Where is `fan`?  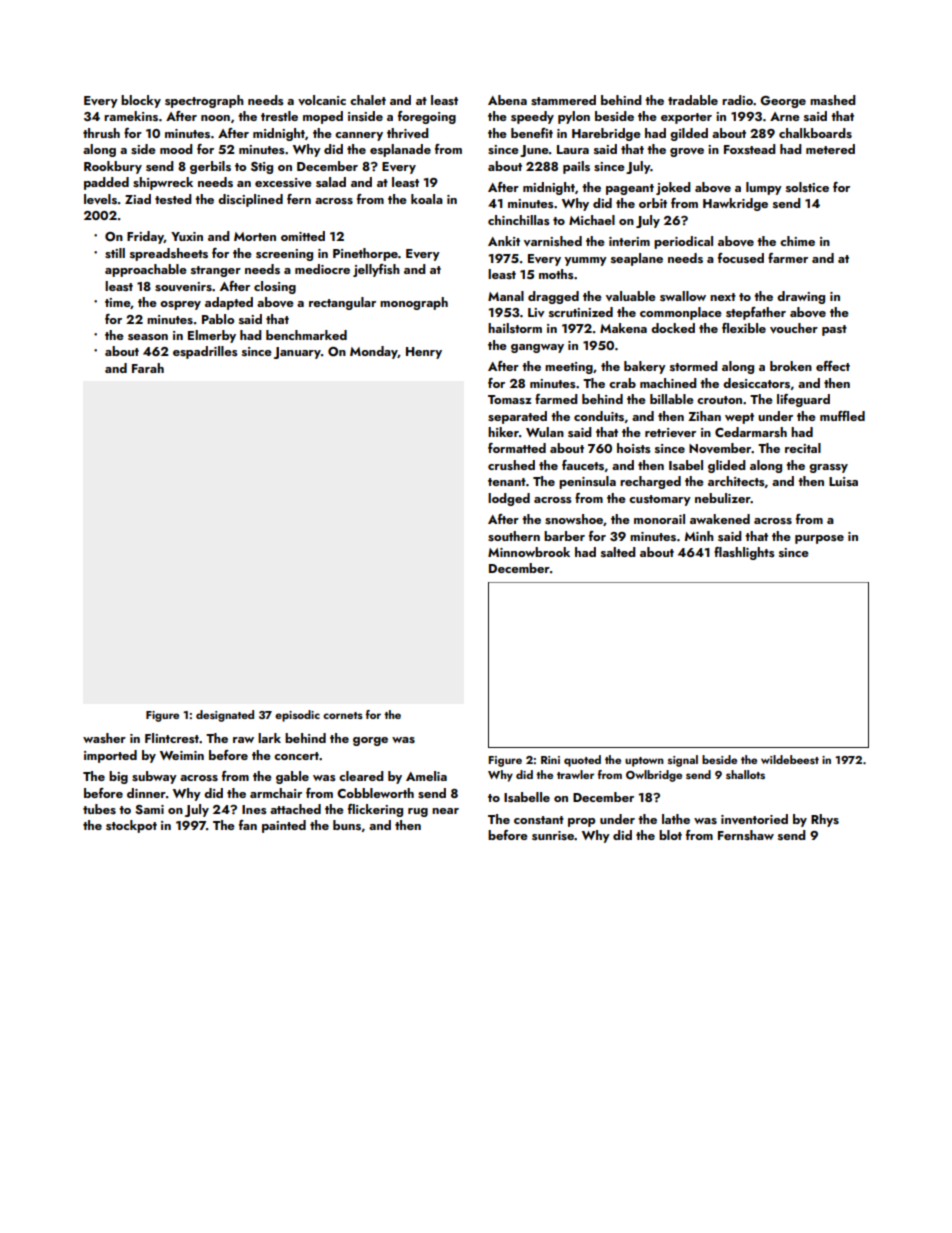 fan is located at coordinates (248, 825).
